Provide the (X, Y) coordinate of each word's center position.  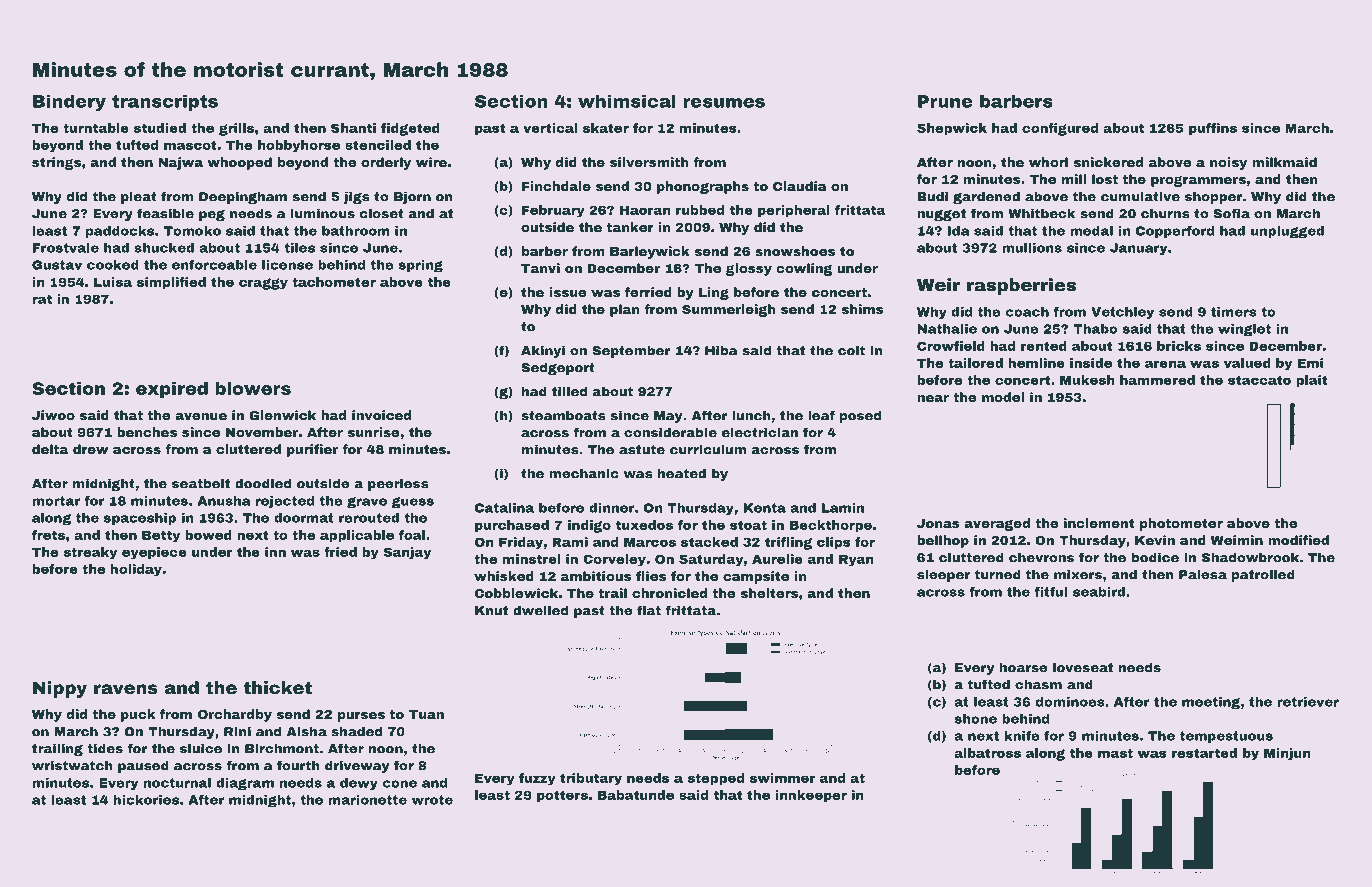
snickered (1108, 162)
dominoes (1070, 702)
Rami (570, 542)
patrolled (1263, 575)
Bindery (69, 102)
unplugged (1287, 232)
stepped (716, 779)
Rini (237, 731)
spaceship (140, 519)
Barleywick (650, 252)
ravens (126, 689)
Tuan (426, 714)
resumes (724, 103)
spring (421, 266)
